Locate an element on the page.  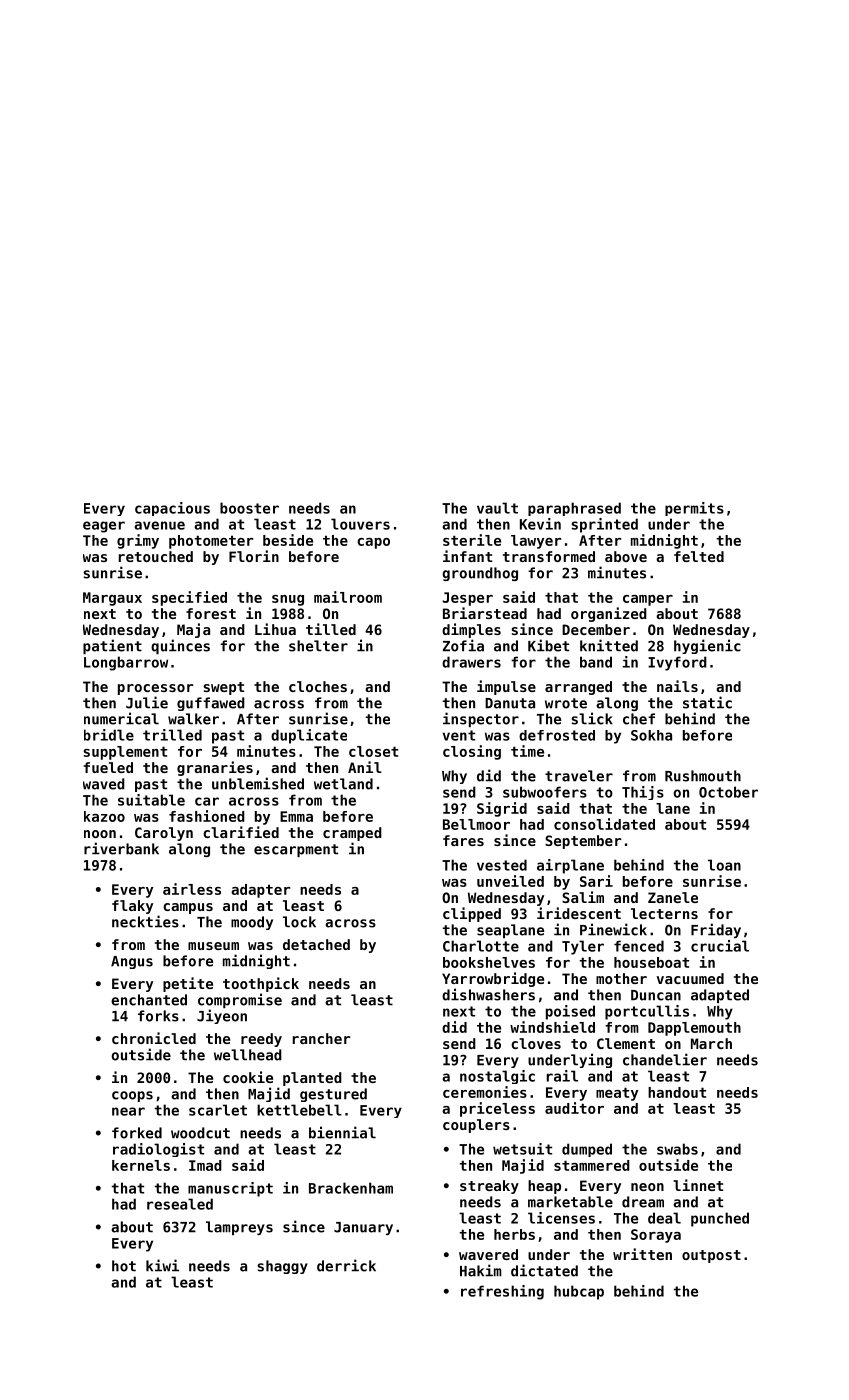
refreshing is located at coordinates (502, 1292).
